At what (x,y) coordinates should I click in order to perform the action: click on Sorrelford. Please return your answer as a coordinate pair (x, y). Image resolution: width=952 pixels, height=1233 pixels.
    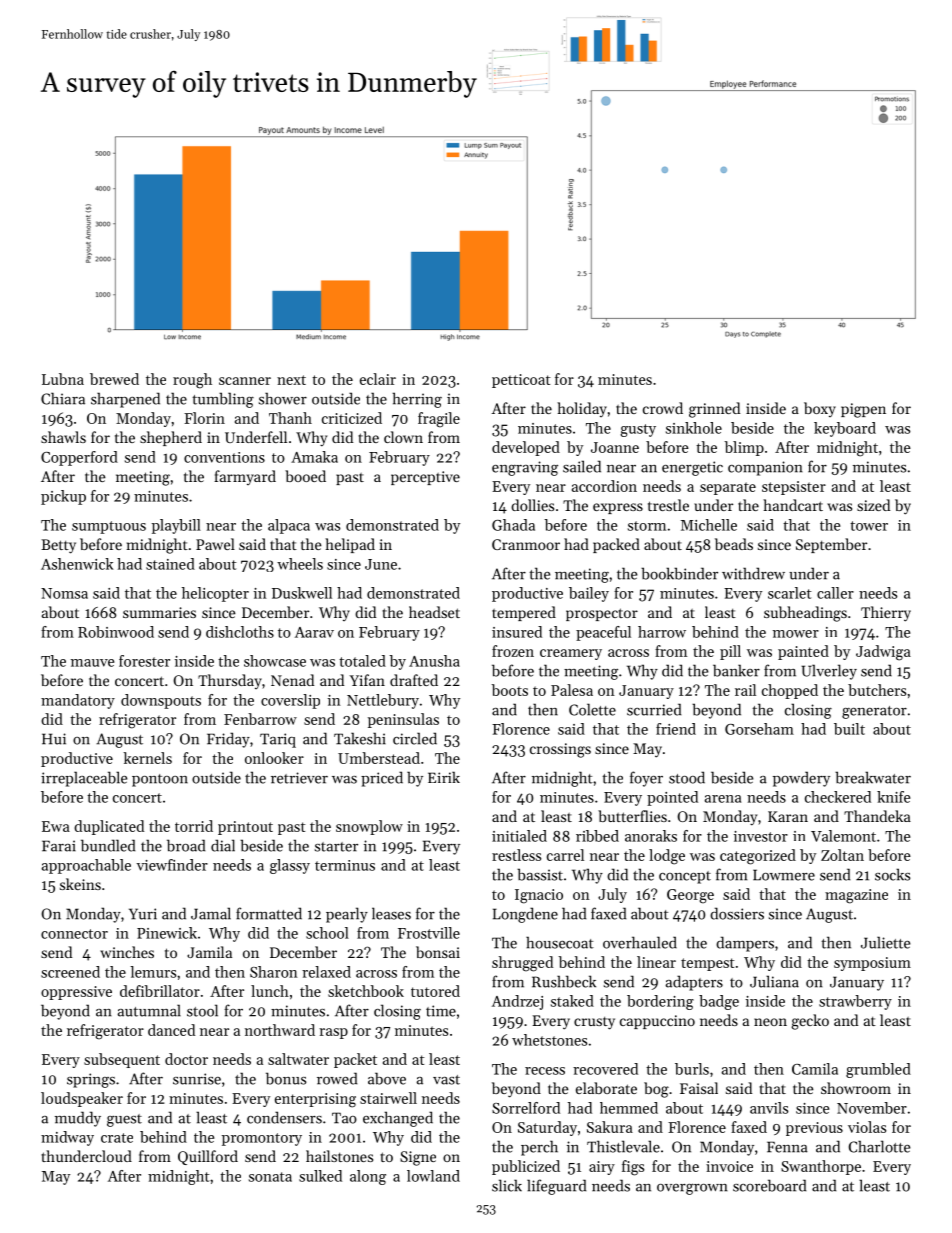
    Looking at the image, I should click on (526, 1108).
